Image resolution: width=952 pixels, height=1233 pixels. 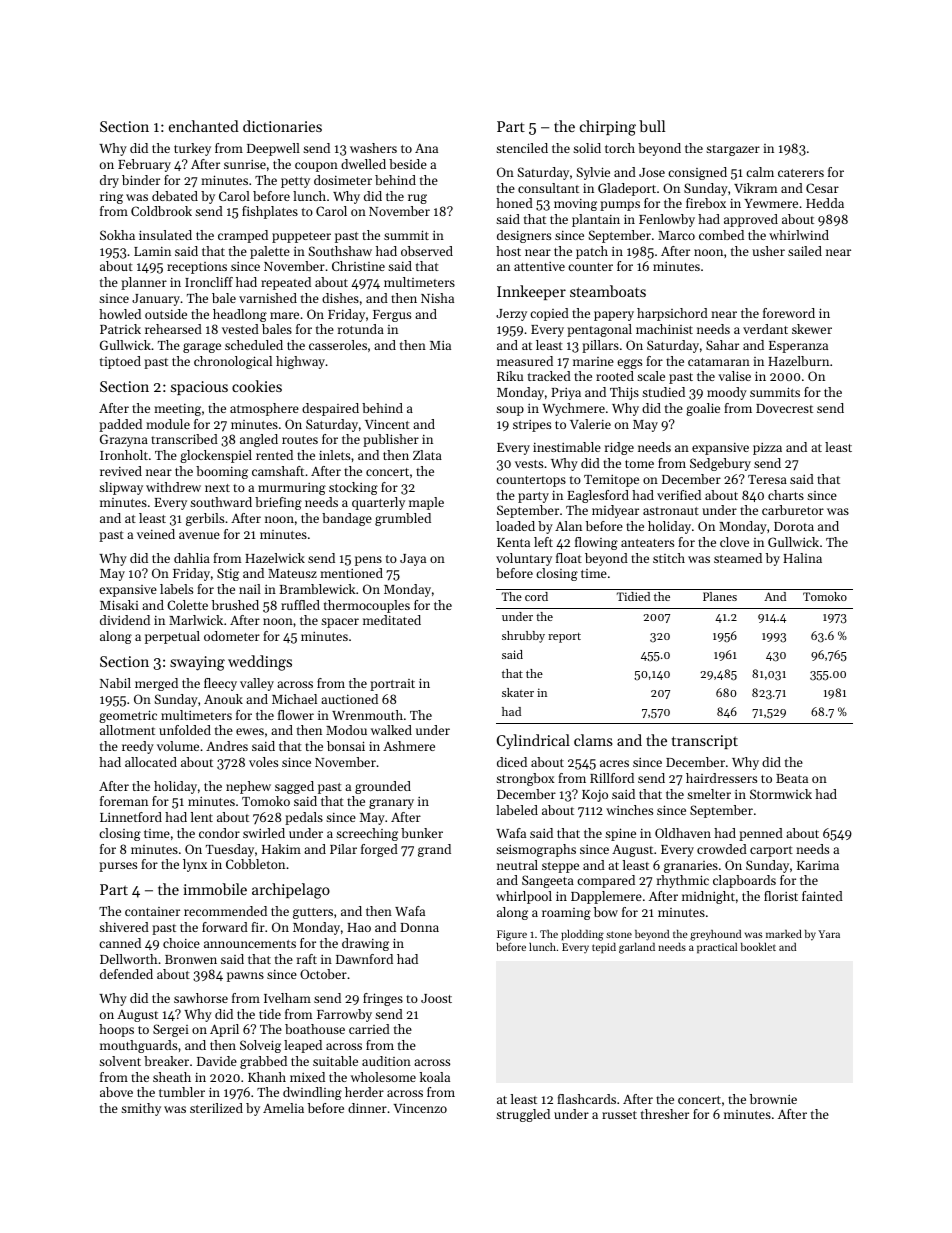 I want to click on marked, so click(x=784, y=934).
